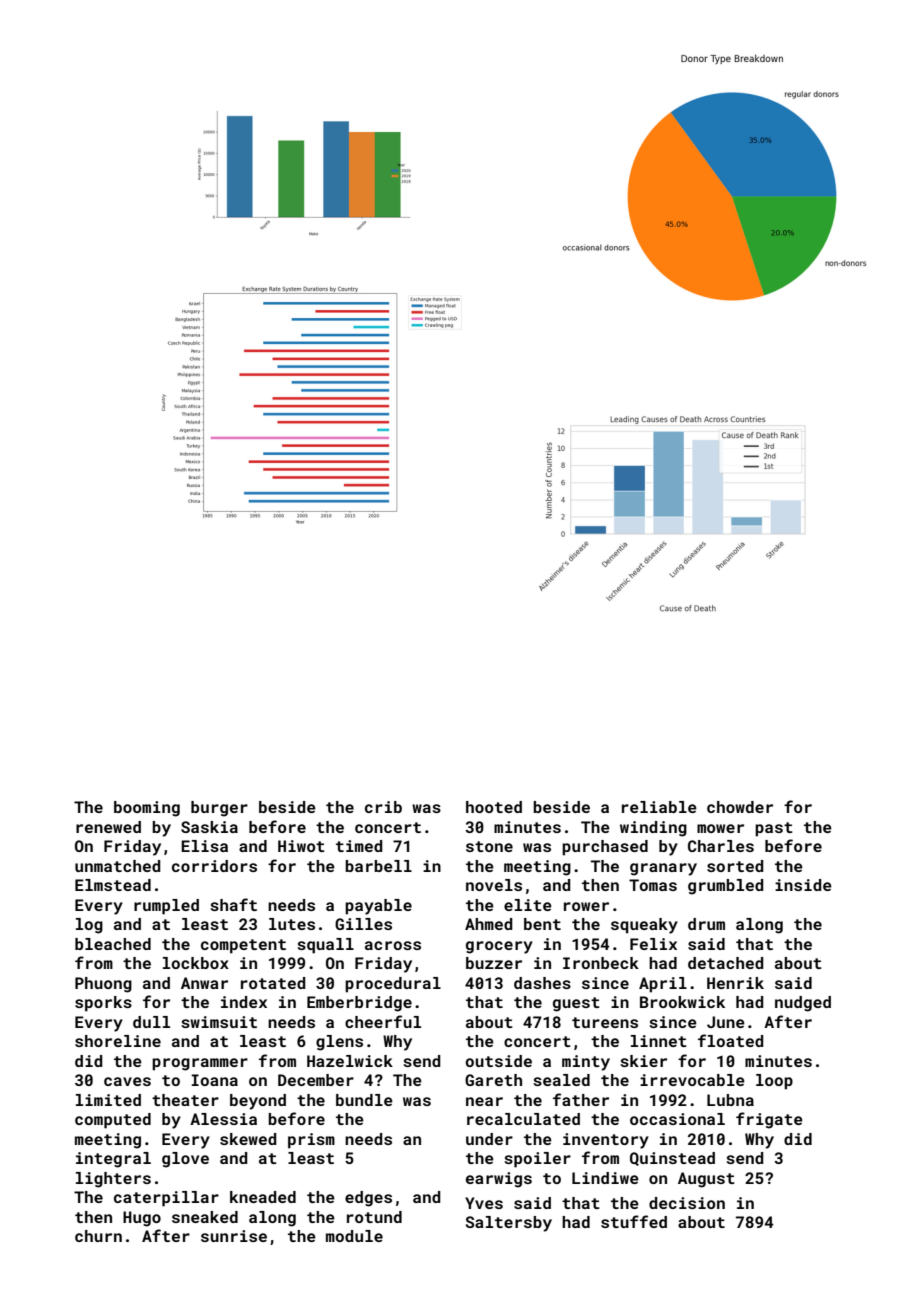  Describe the element at coordinates (509, 1224) in the screenshot. I see `Saltersby` at that location.
